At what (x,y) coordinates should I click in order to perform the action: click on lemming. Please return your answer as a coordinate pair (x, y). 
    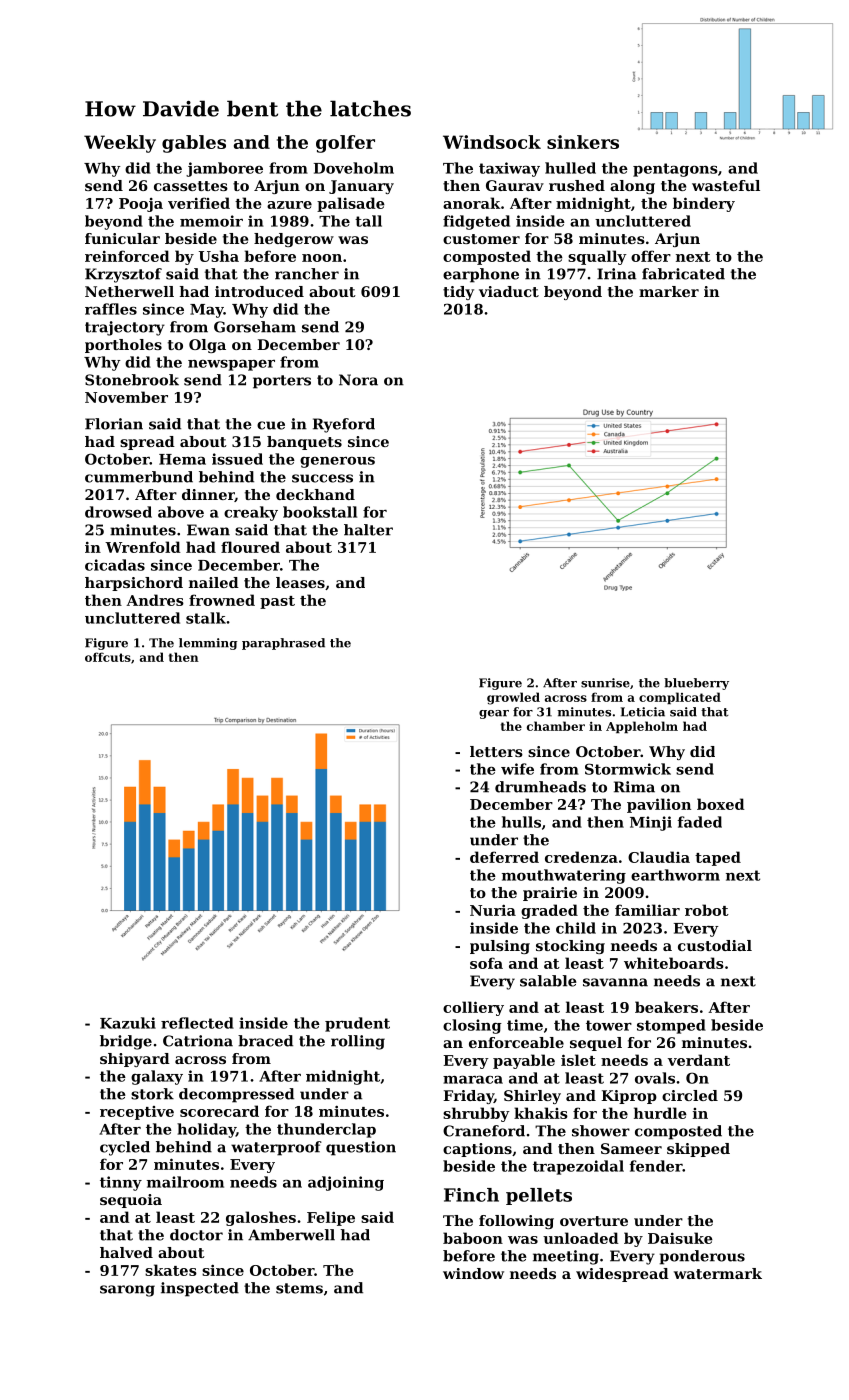
    Looking at the image, I should click on (208, 644).
